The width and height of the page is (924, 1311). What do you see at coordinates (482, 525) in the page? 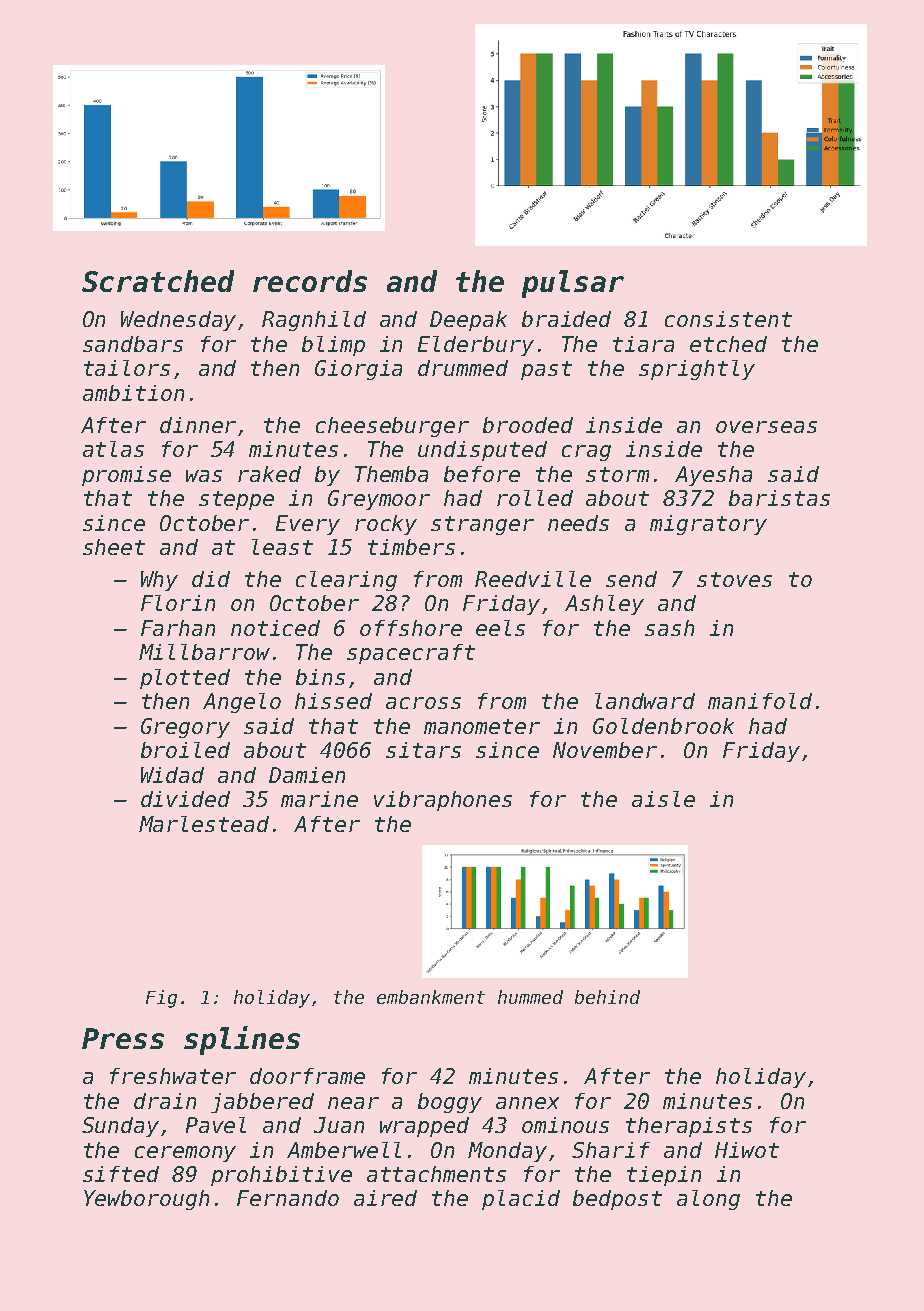
I see `stranger` at bounding box center [482, 525].
